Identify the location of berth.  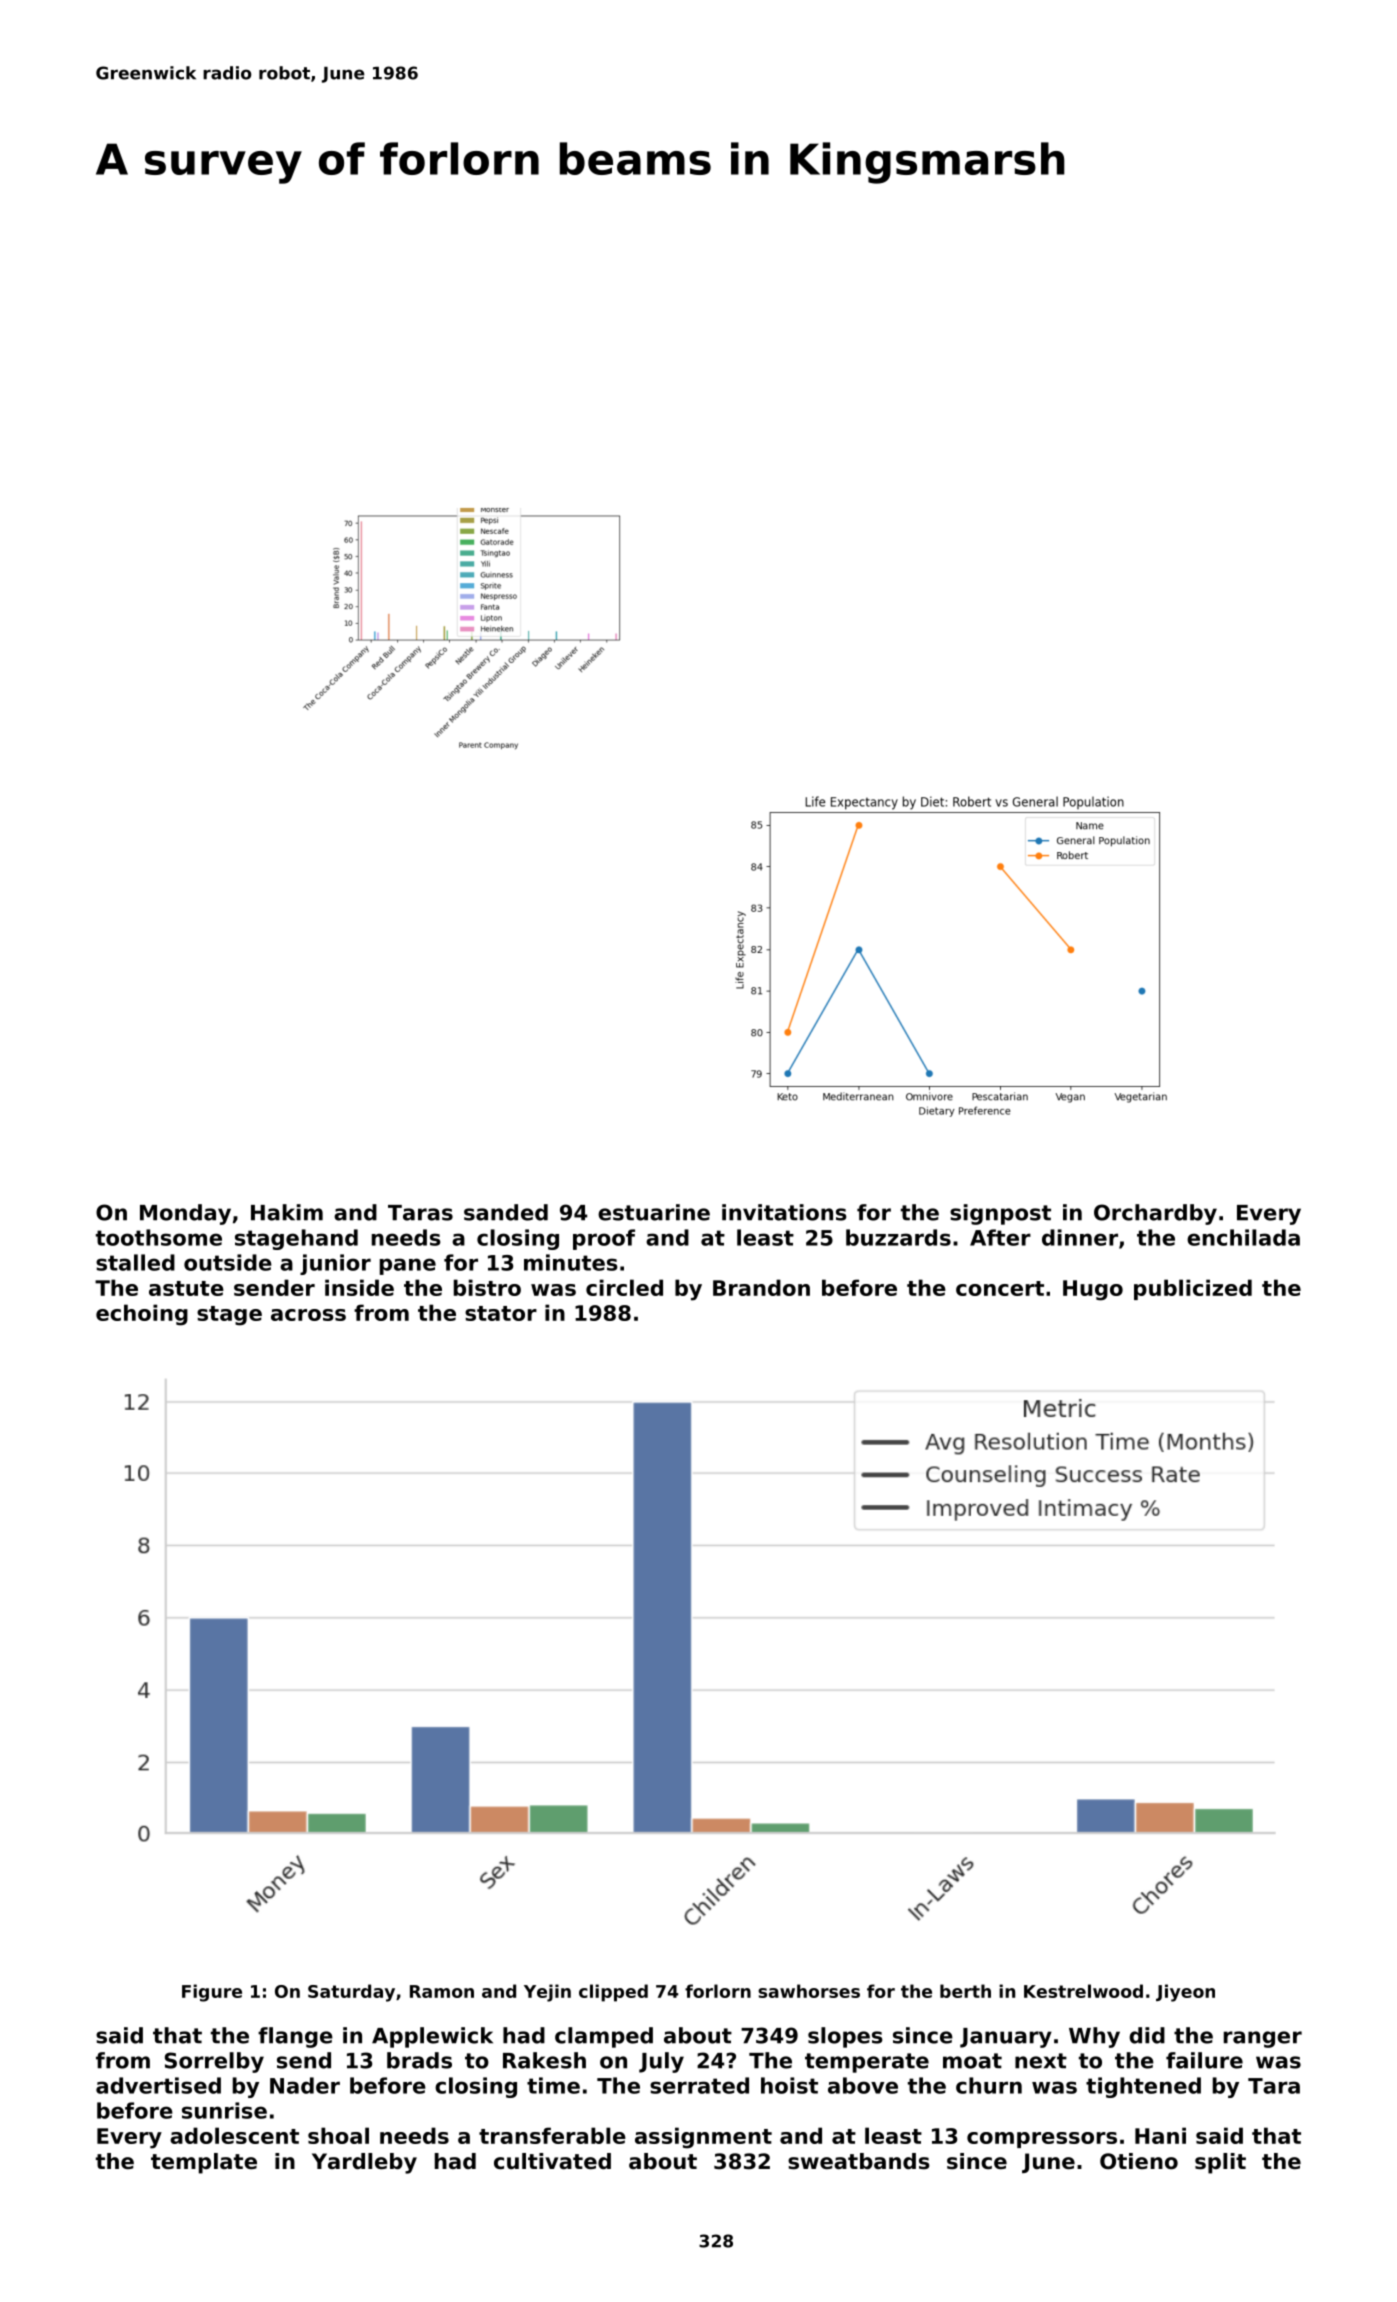
(965, 1991).
